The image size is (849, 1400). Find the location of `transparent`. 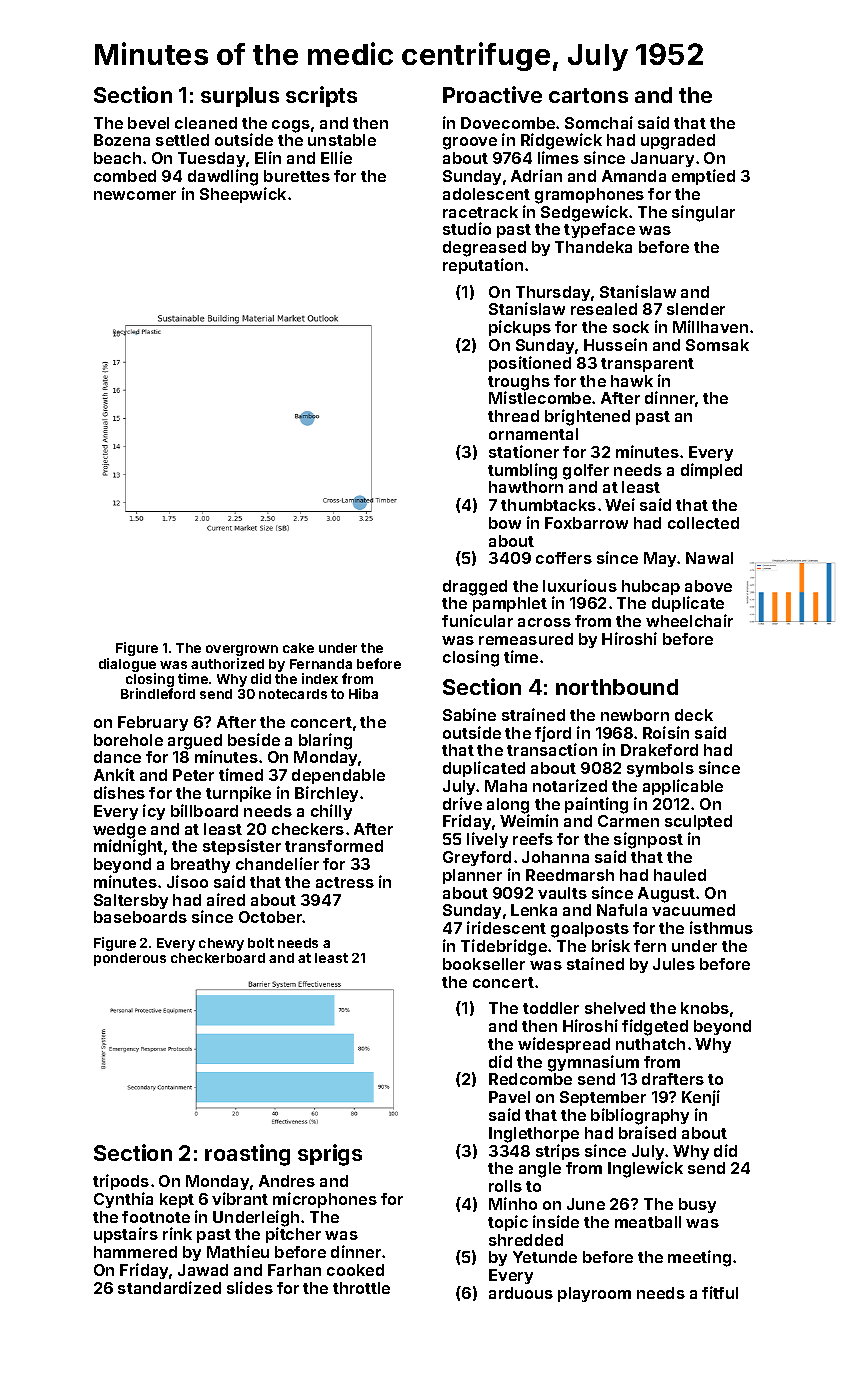

transparent is located at coordinates (647, 365).
